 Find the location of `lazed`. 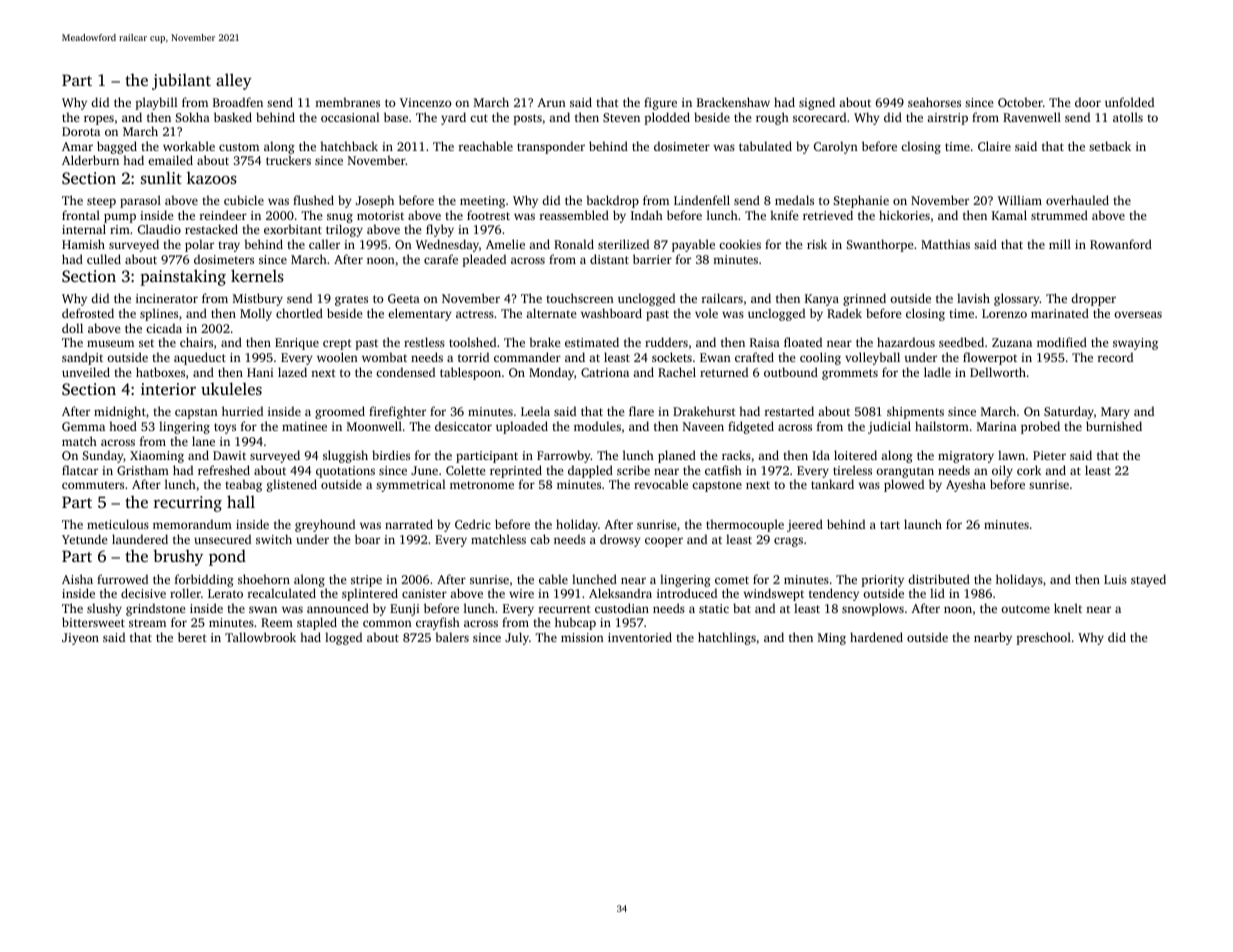

lazed is located at coordinates (292, 372).
